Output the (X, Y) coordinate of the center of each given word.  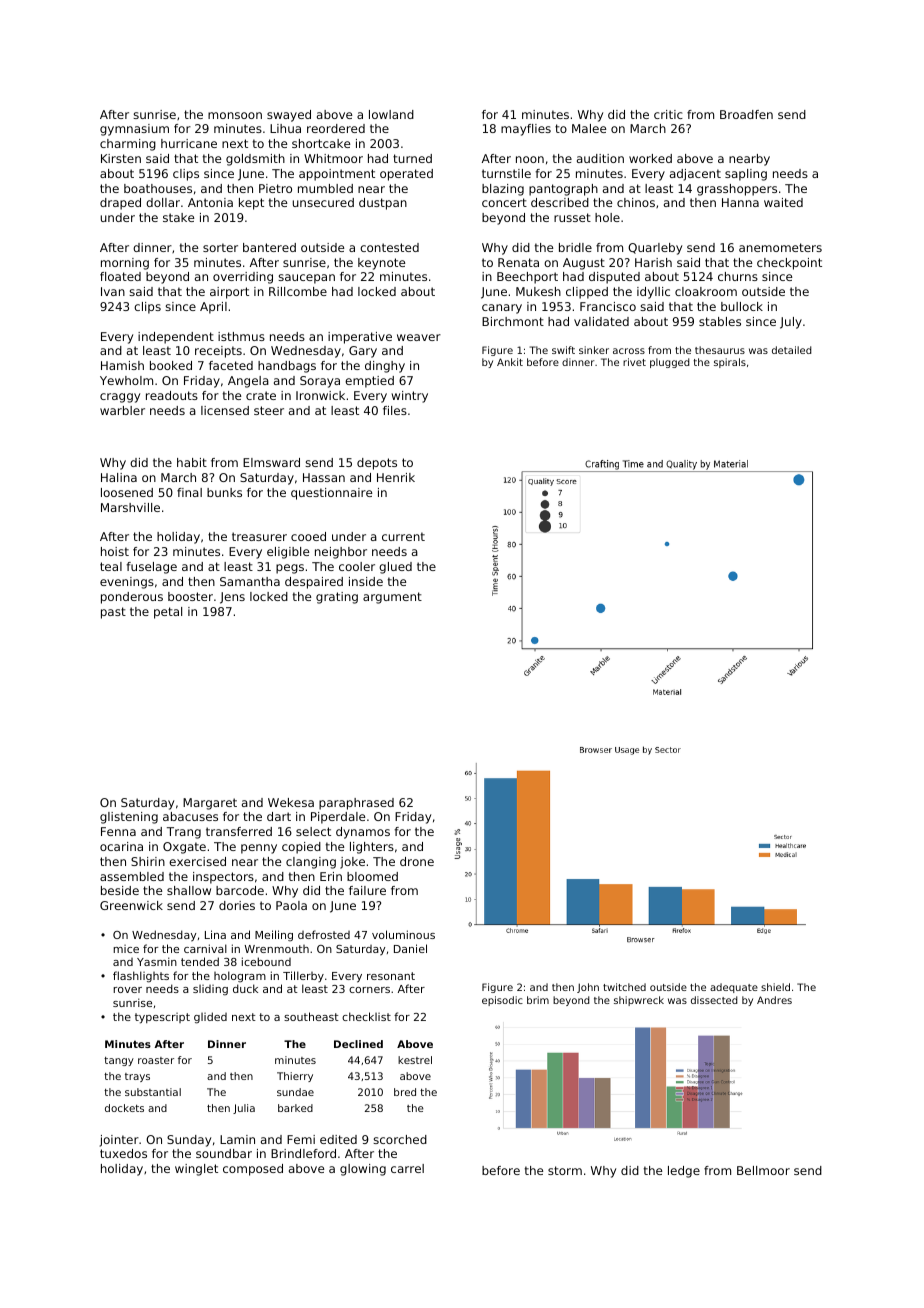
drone (417, 861)
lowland (391, 114)
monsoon (235, 115)
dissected (714, 1000)
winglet (196, 1170)
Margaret (210, 804)
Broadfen (746, 114)
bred (405, 1092)
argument (392, 598)
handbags (287, 367)
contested (389, 247)
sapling (746, 175)
